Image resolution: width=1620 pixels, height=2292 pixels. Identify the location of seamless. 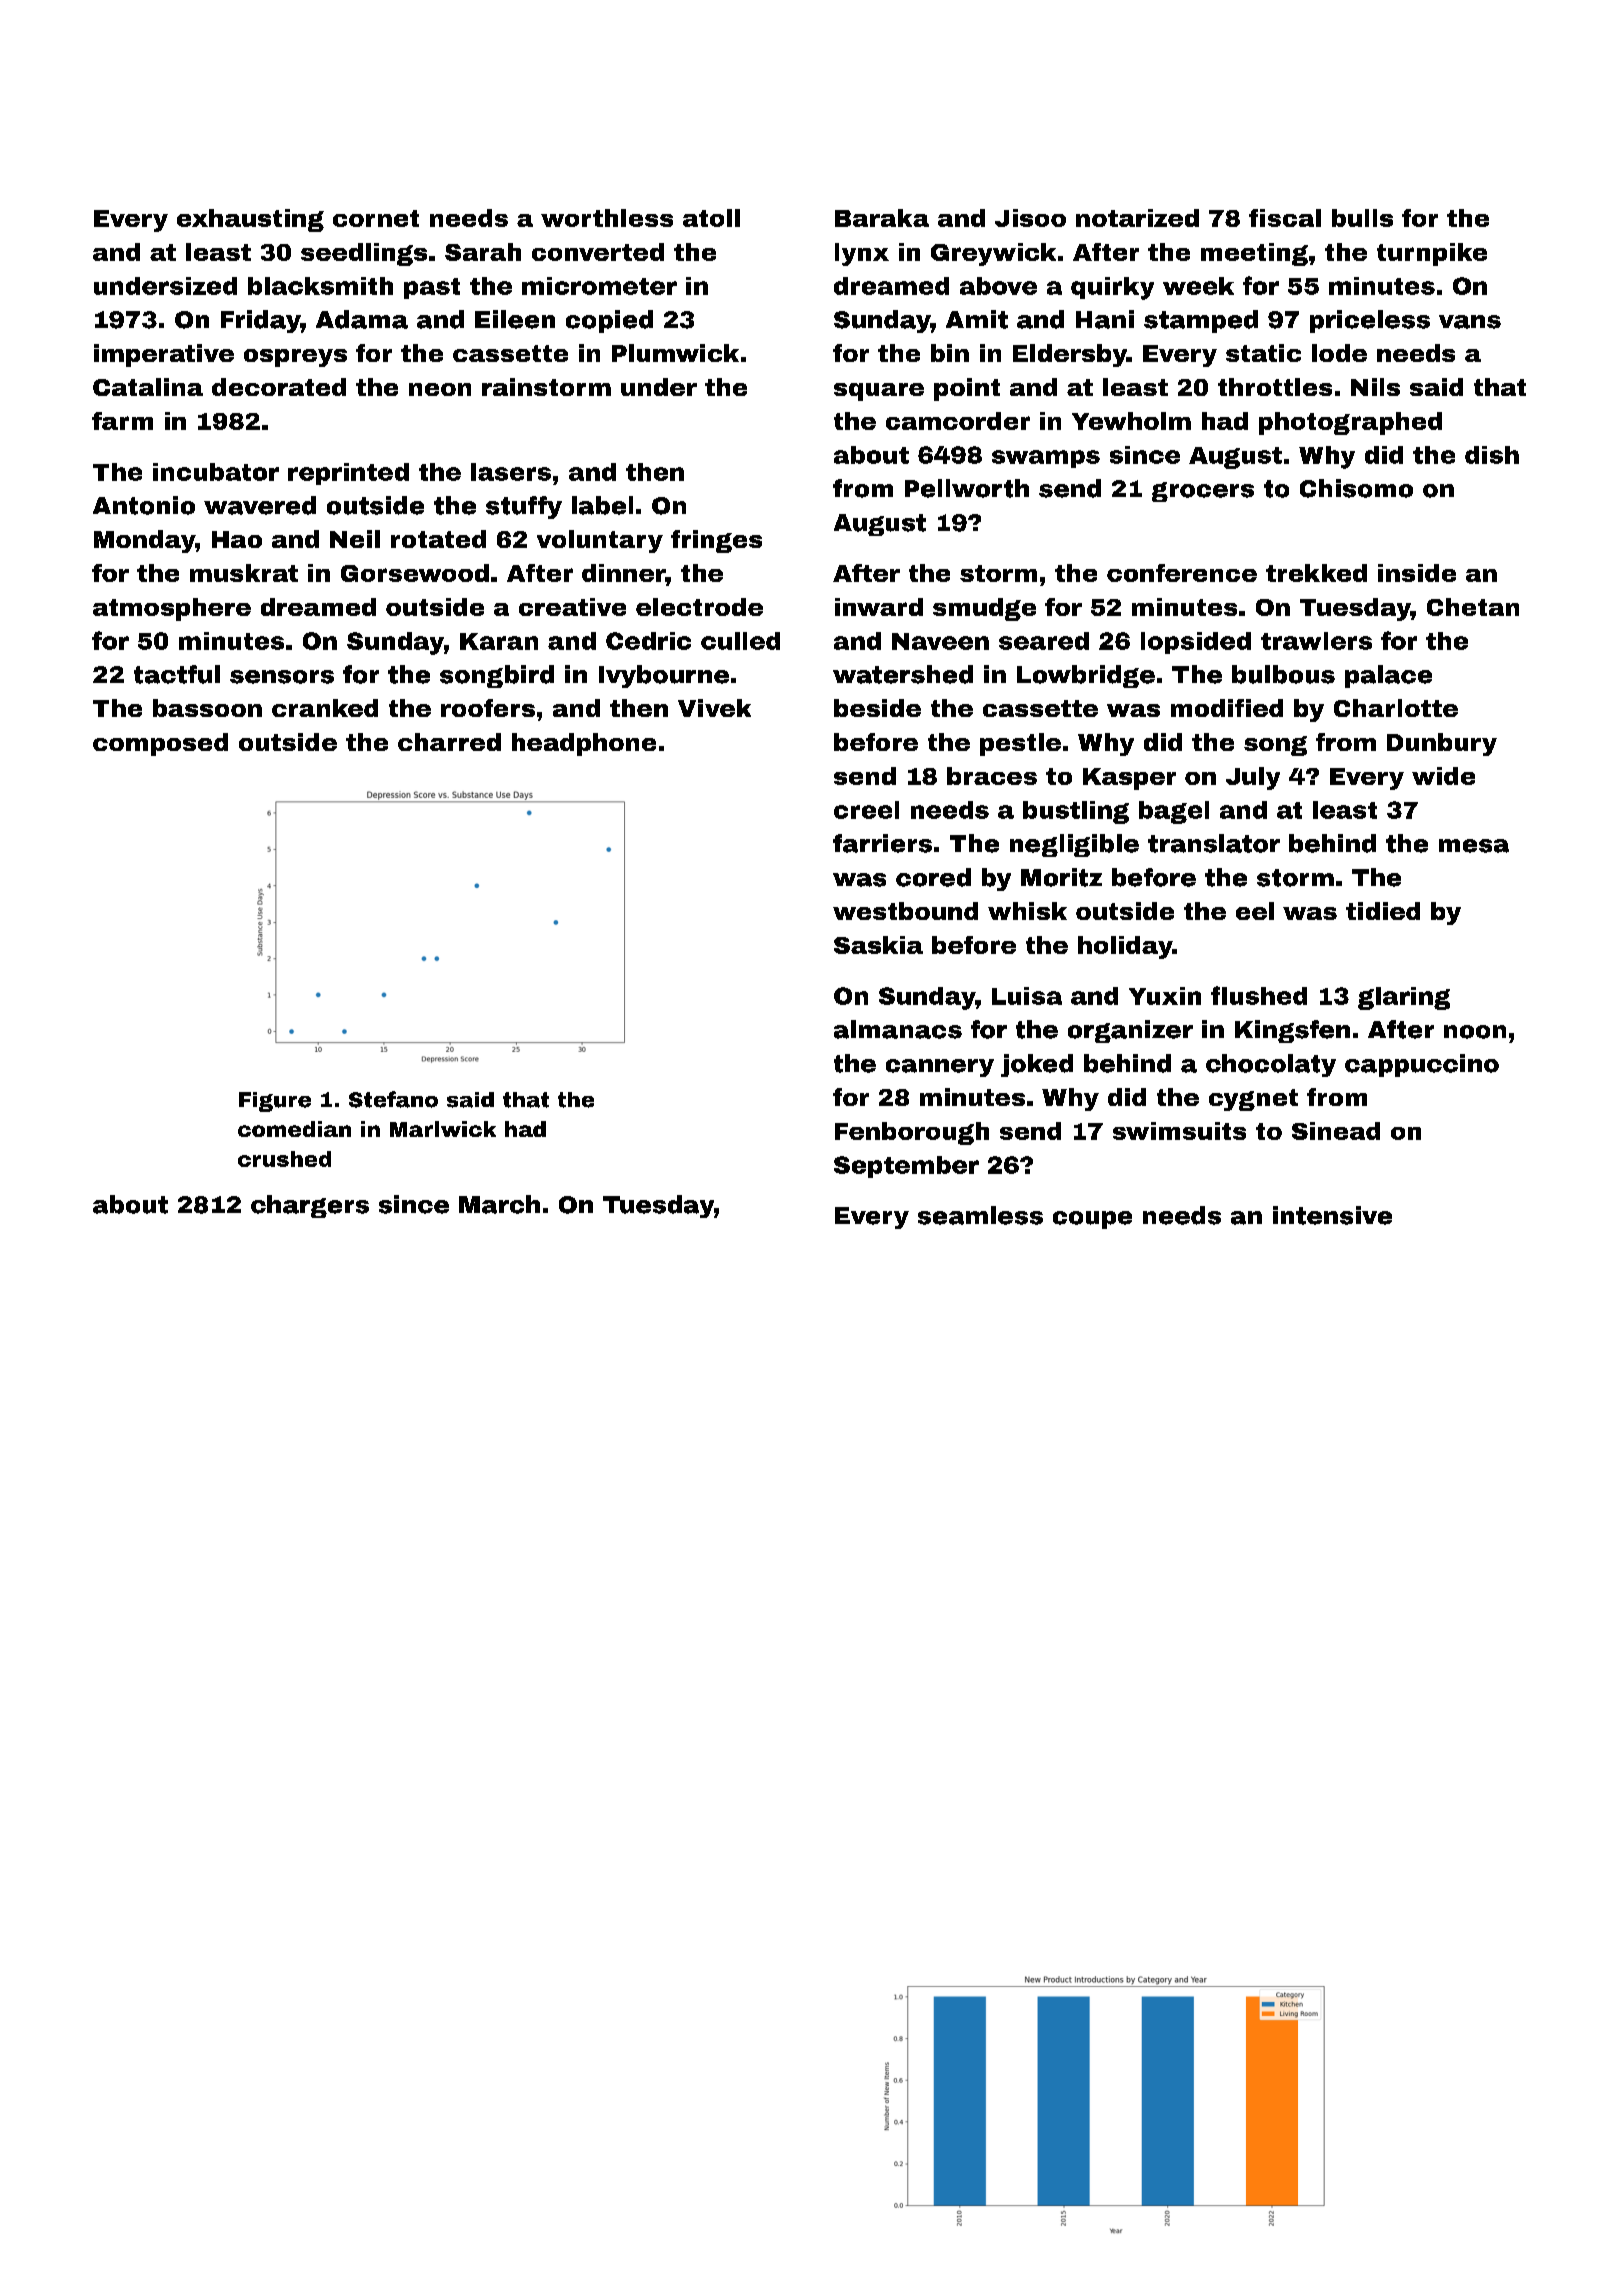
(980, 1215).
